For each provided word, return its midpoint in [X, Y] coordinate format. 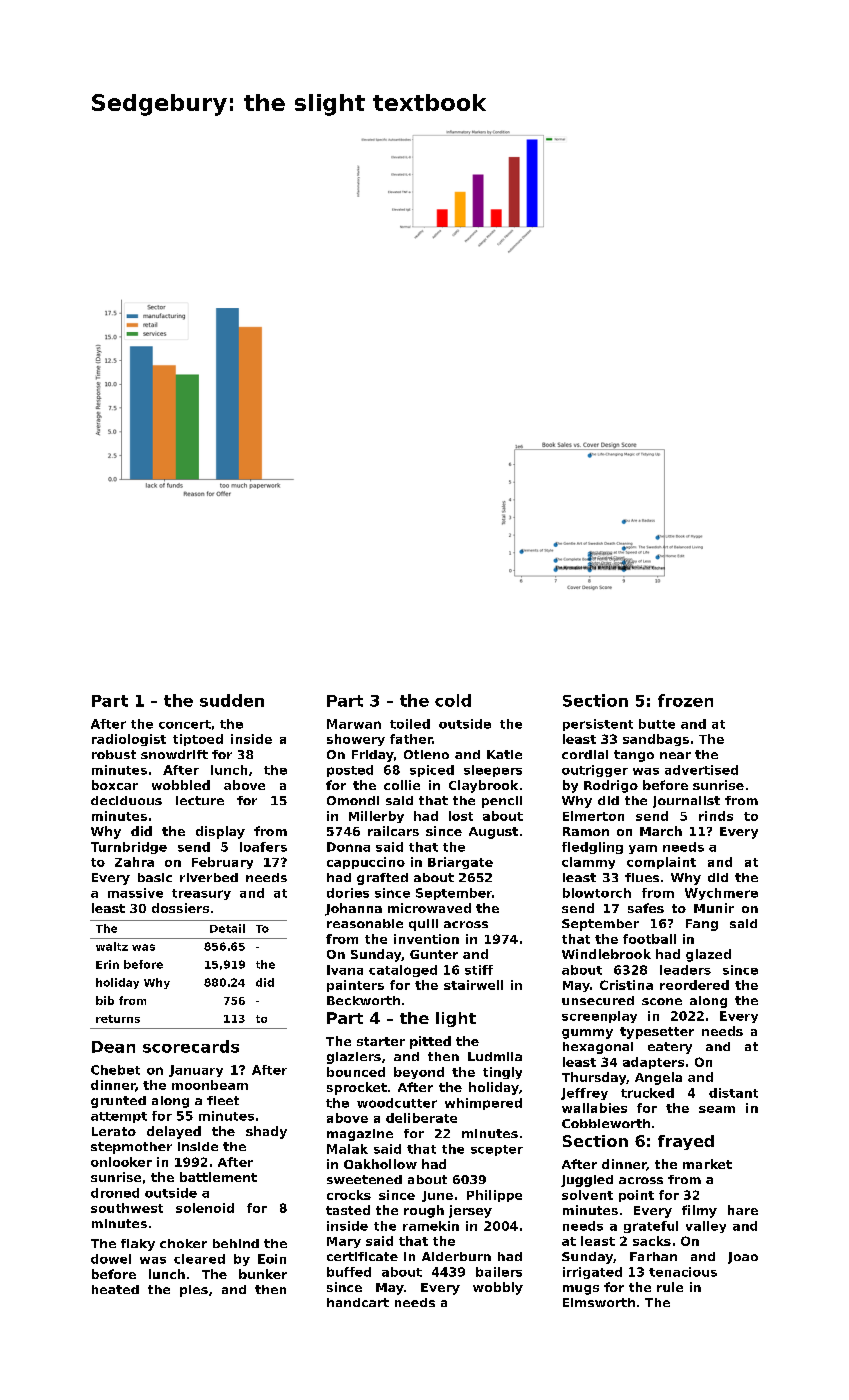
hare [743, 1210]
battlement [218, 1177]
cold [453, 700]
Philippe [494, 1196]
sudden [232, 700]
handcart [358, 1302]
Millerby [376, 817]
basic [155, 877]
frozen [685, 700]
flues [642, 877]
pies [194, 1291]
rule [670, 1287]
